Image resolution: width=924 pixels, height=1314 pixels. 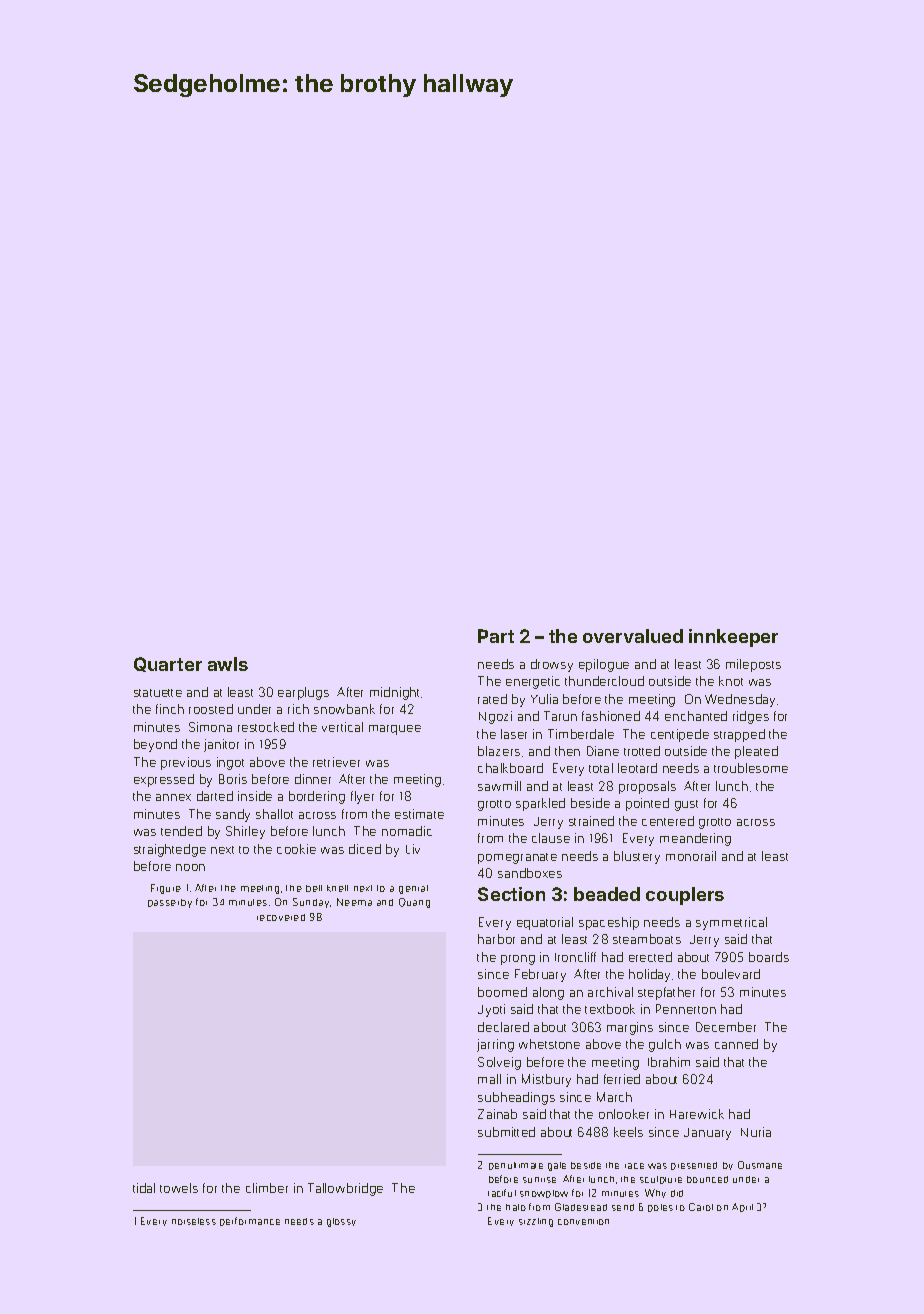 What do you see at coordinates (250, 1221) in the image?
I see `performance` at bounding box center [250, 1221].
